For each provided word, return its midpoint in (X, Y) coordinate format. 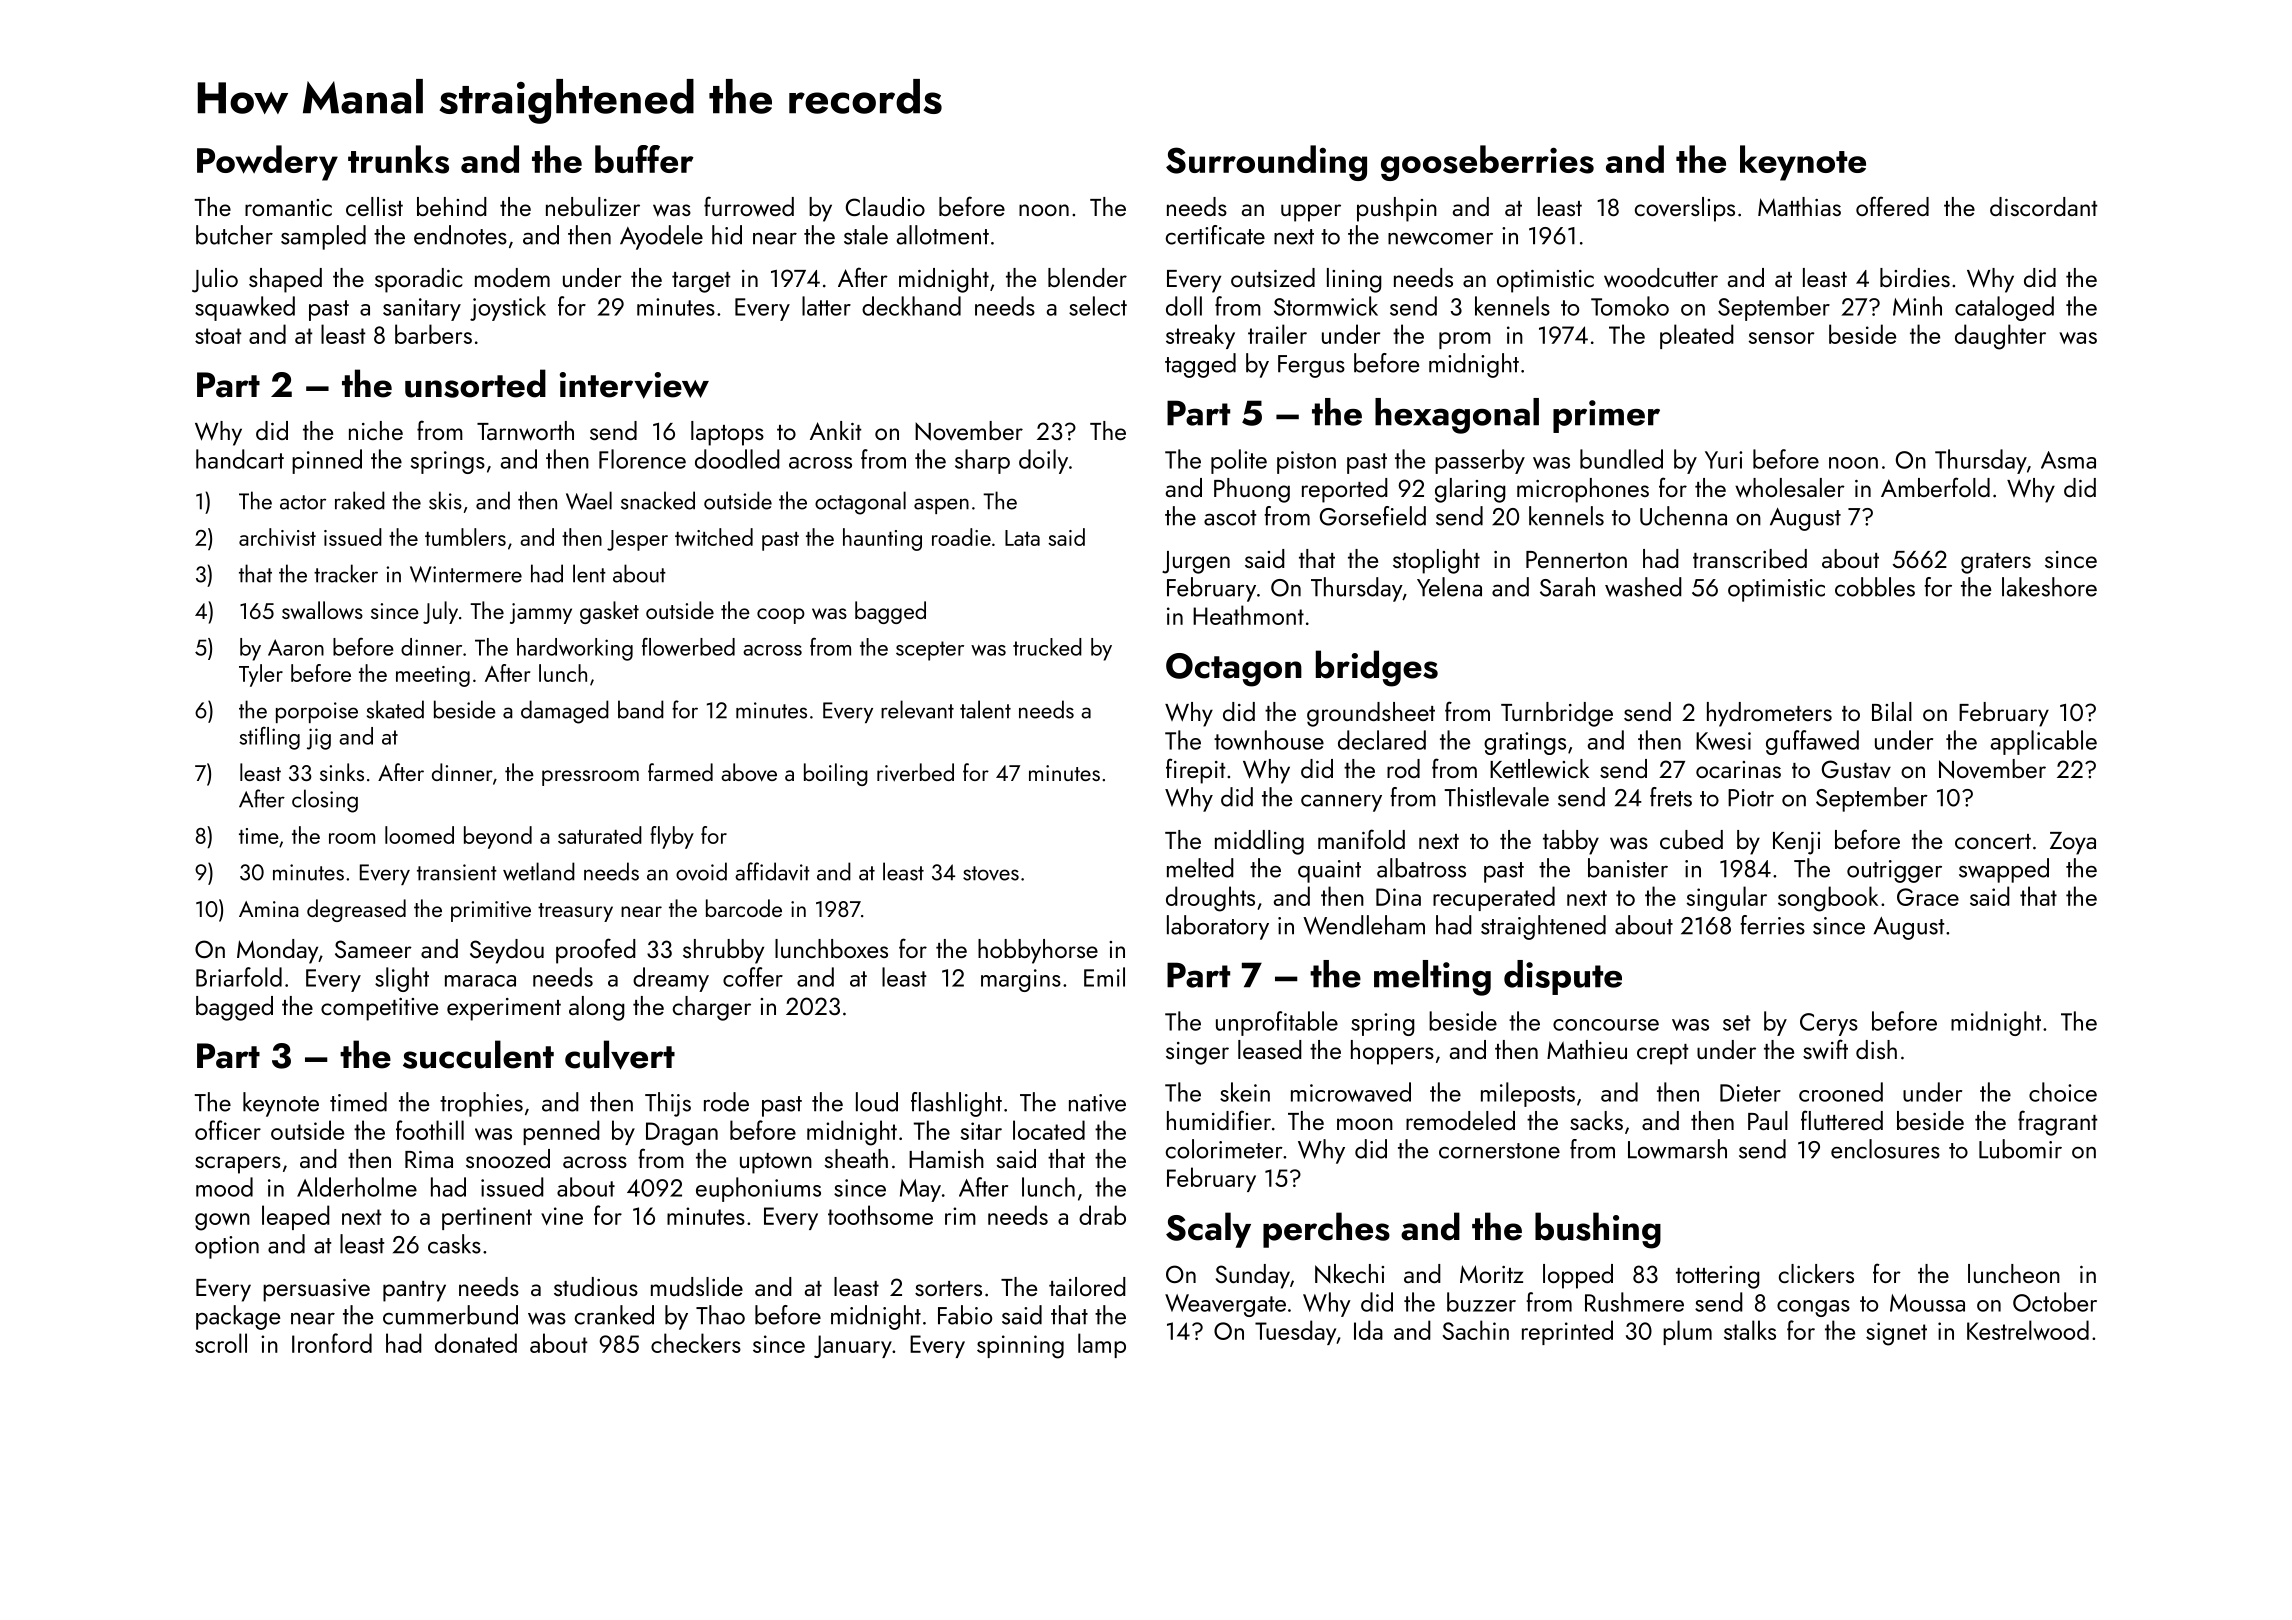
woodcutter (1661, 278)
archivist (277, 537)
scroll (221, 1343)
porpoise (317, 712)
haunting (882, 539)
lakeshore (2049, 587)
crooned (1841, 1092)
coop (781, 616)
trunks (398, 159)
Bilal (1892, 711)
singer (1197, 1053)
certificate (1215, 235)
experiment (504, 1009)
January (853, 1346)
